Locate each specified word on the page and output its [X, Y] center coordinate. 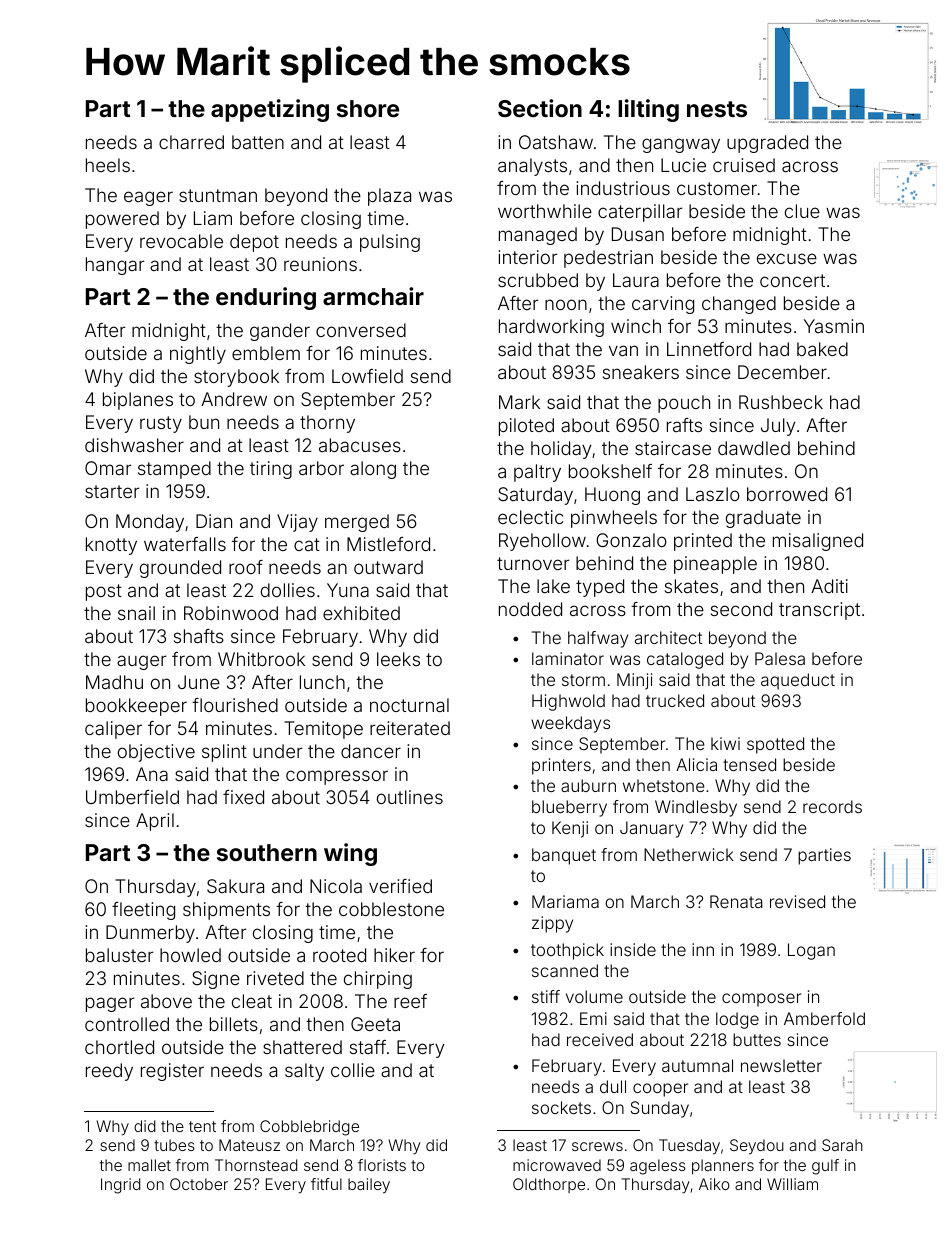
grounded [180, 569]
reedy [109, 1072]
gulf [825, 1167]
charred [191, 142]
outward [388, 567]
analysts [532, 167]
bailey [369, 1186]
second [741, 609]
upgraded [767, 144]
